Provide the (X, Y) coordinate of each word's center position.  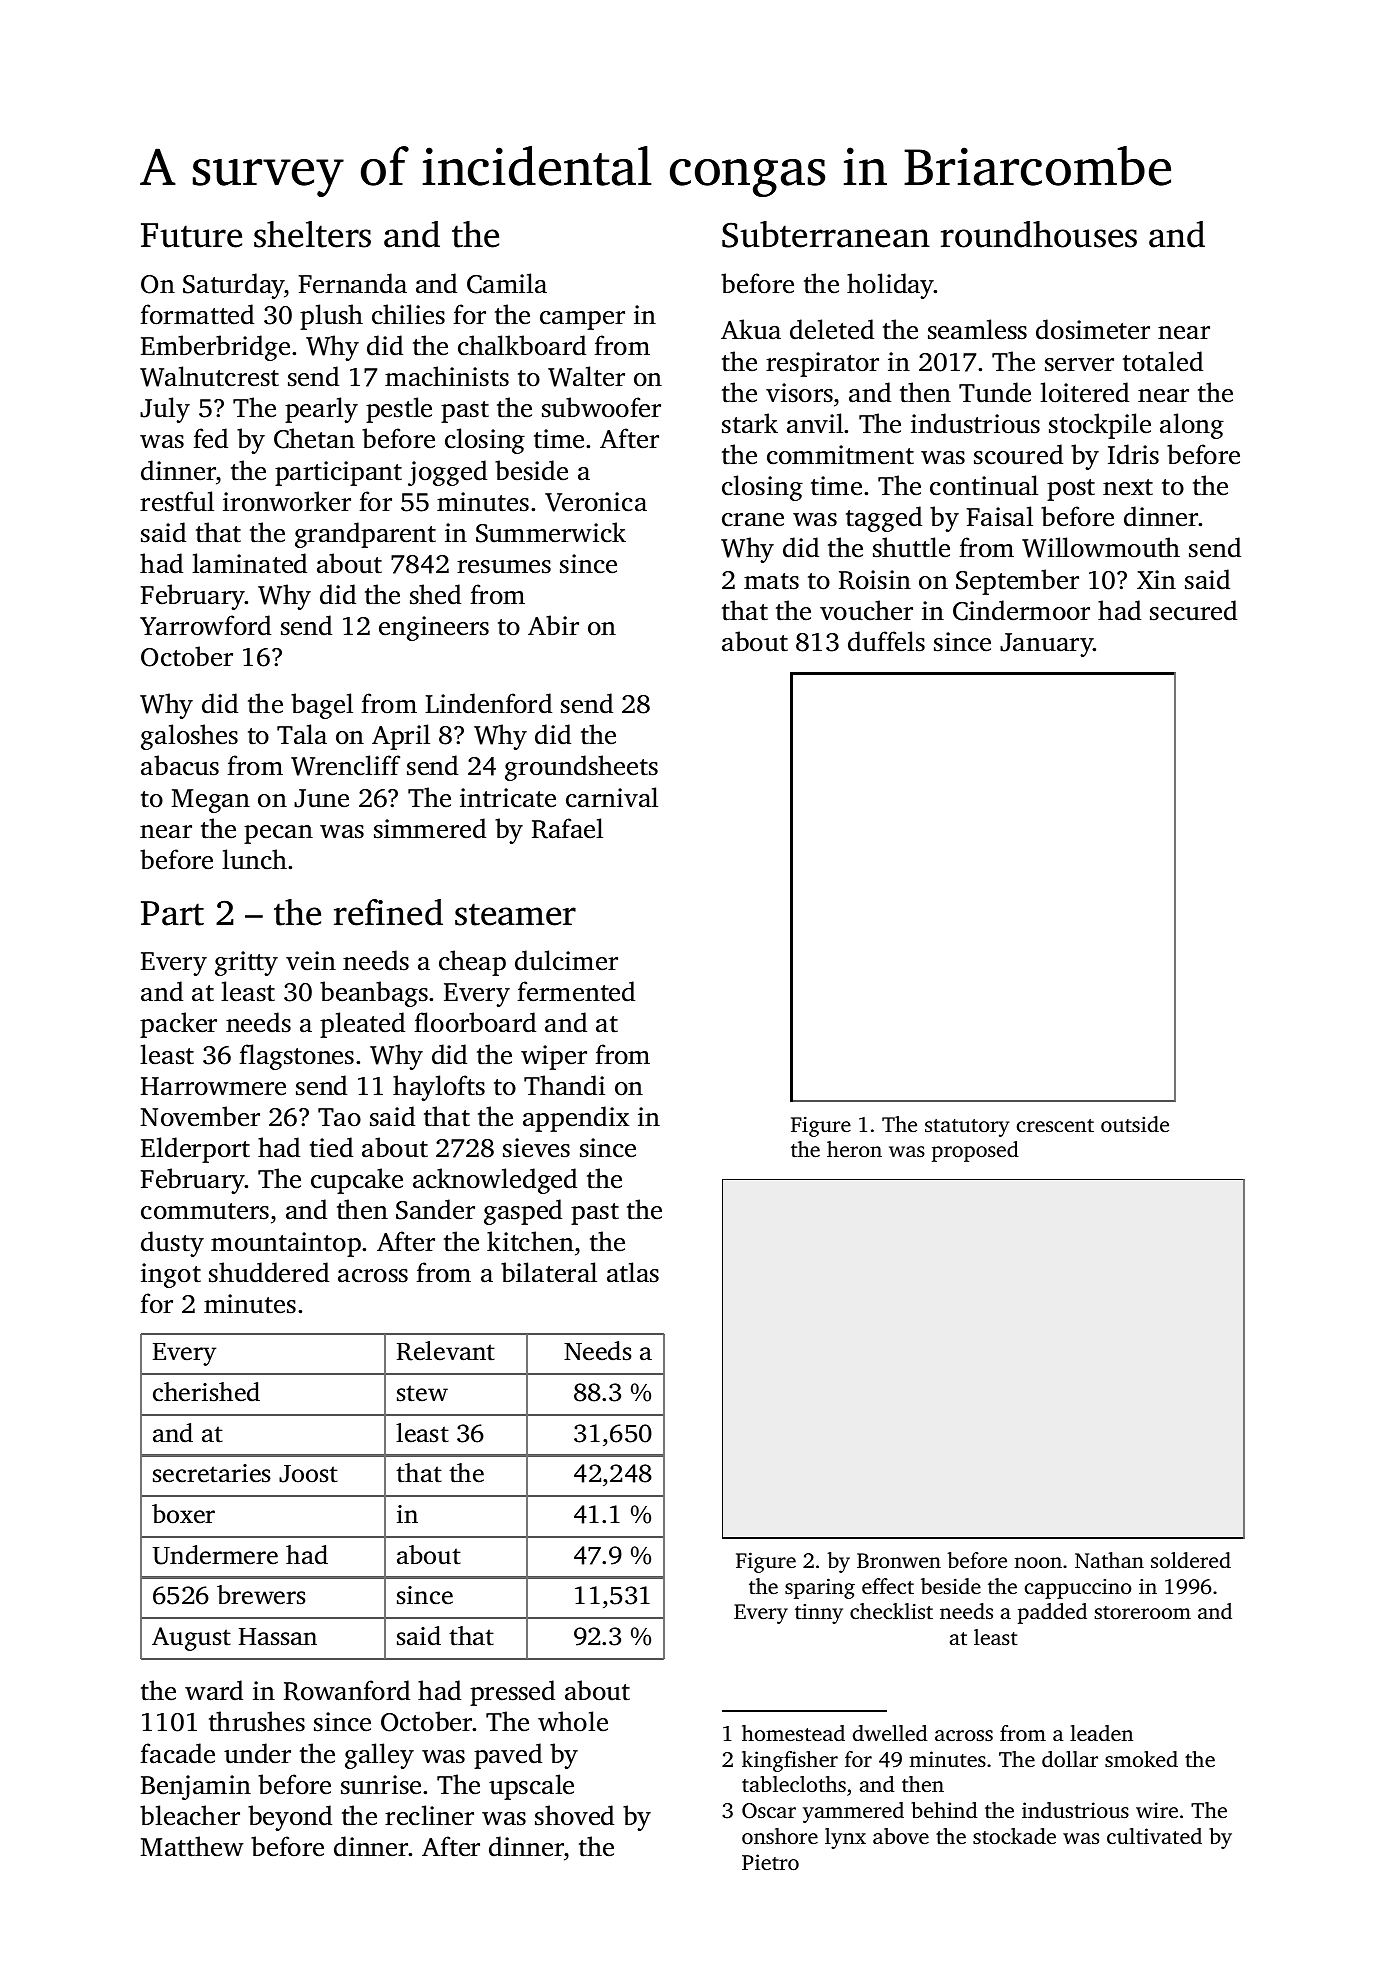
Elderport (195, 1150)
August (191, 1639)
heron (854, 1149)
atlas (633, 1272)
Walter (586, 376)
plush (331, 317)
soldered (1191, 1560)
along (1192, 426)
